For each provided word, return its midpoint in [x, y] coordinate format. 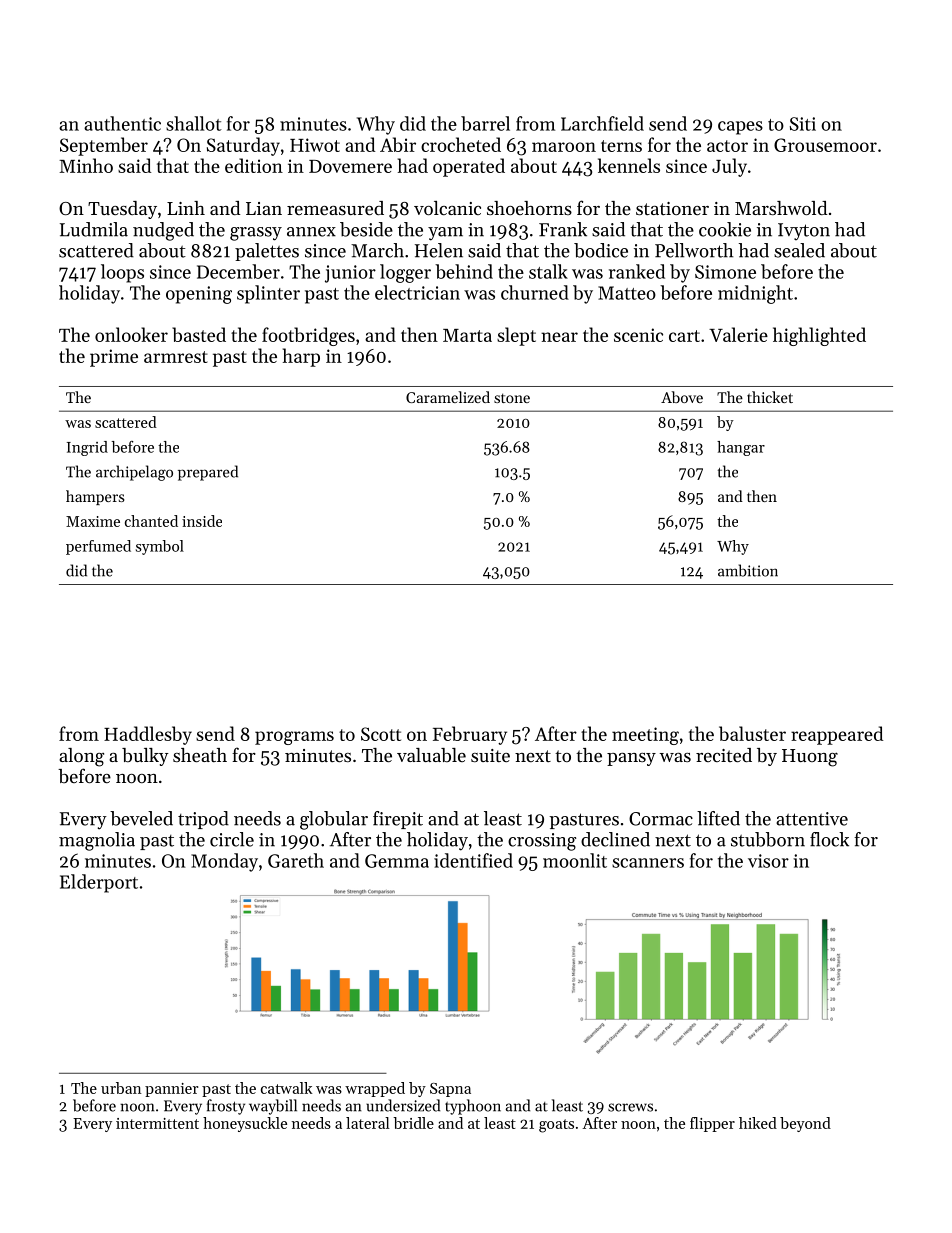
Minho [86, 165]
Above [682, 397]
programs [294, 738]
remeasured [335, 208]
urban [121, 1088]
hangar [741, 448]
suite [490, 755]
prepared [208, 473]
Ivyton [804, 231]
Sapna [450, 1090]
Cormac [661, 819]
